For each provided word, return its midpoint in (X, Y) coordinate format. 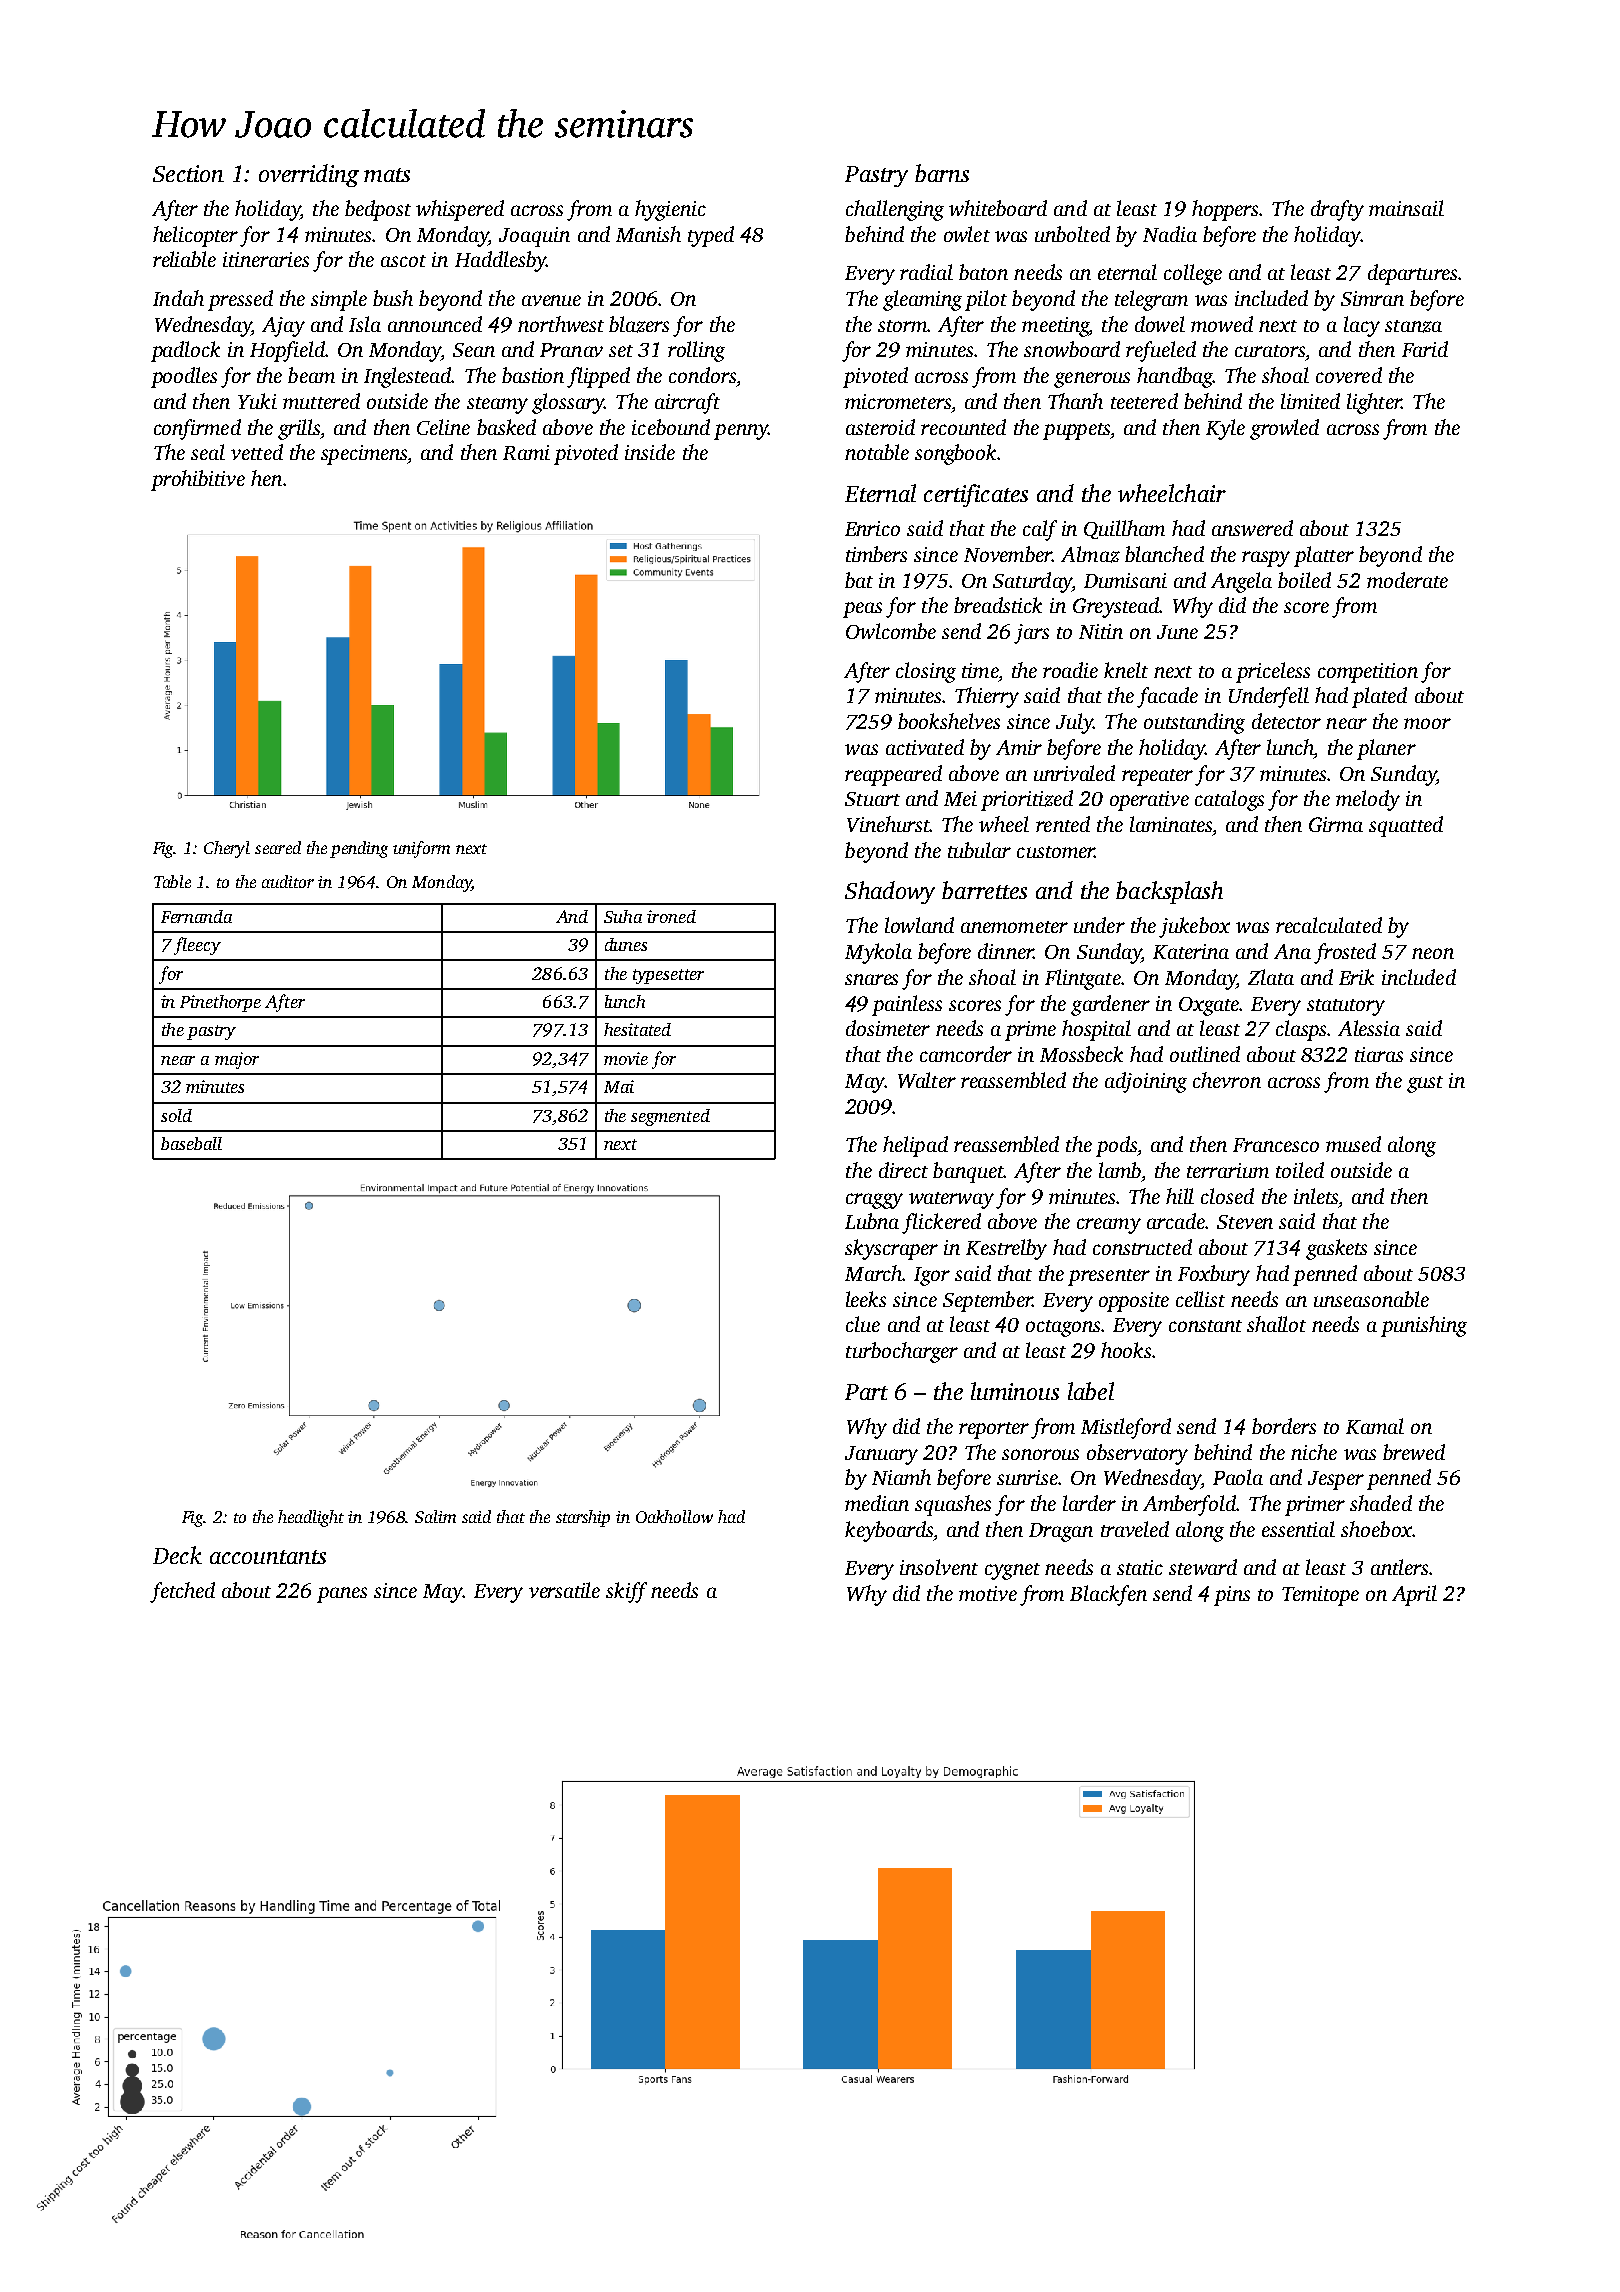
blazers (639, 324)
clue (863, 1324)
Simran (1372, 298)
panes (342, 1595)
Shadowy (890, 892)
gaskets (1336, 1249)
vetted (257, 452)
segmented (670, 1117)
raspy (1266, 559)
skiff (626, 1592)
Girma (1336, 824)
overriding (309, 175)
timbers (876, 554)
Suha (623, 916)
